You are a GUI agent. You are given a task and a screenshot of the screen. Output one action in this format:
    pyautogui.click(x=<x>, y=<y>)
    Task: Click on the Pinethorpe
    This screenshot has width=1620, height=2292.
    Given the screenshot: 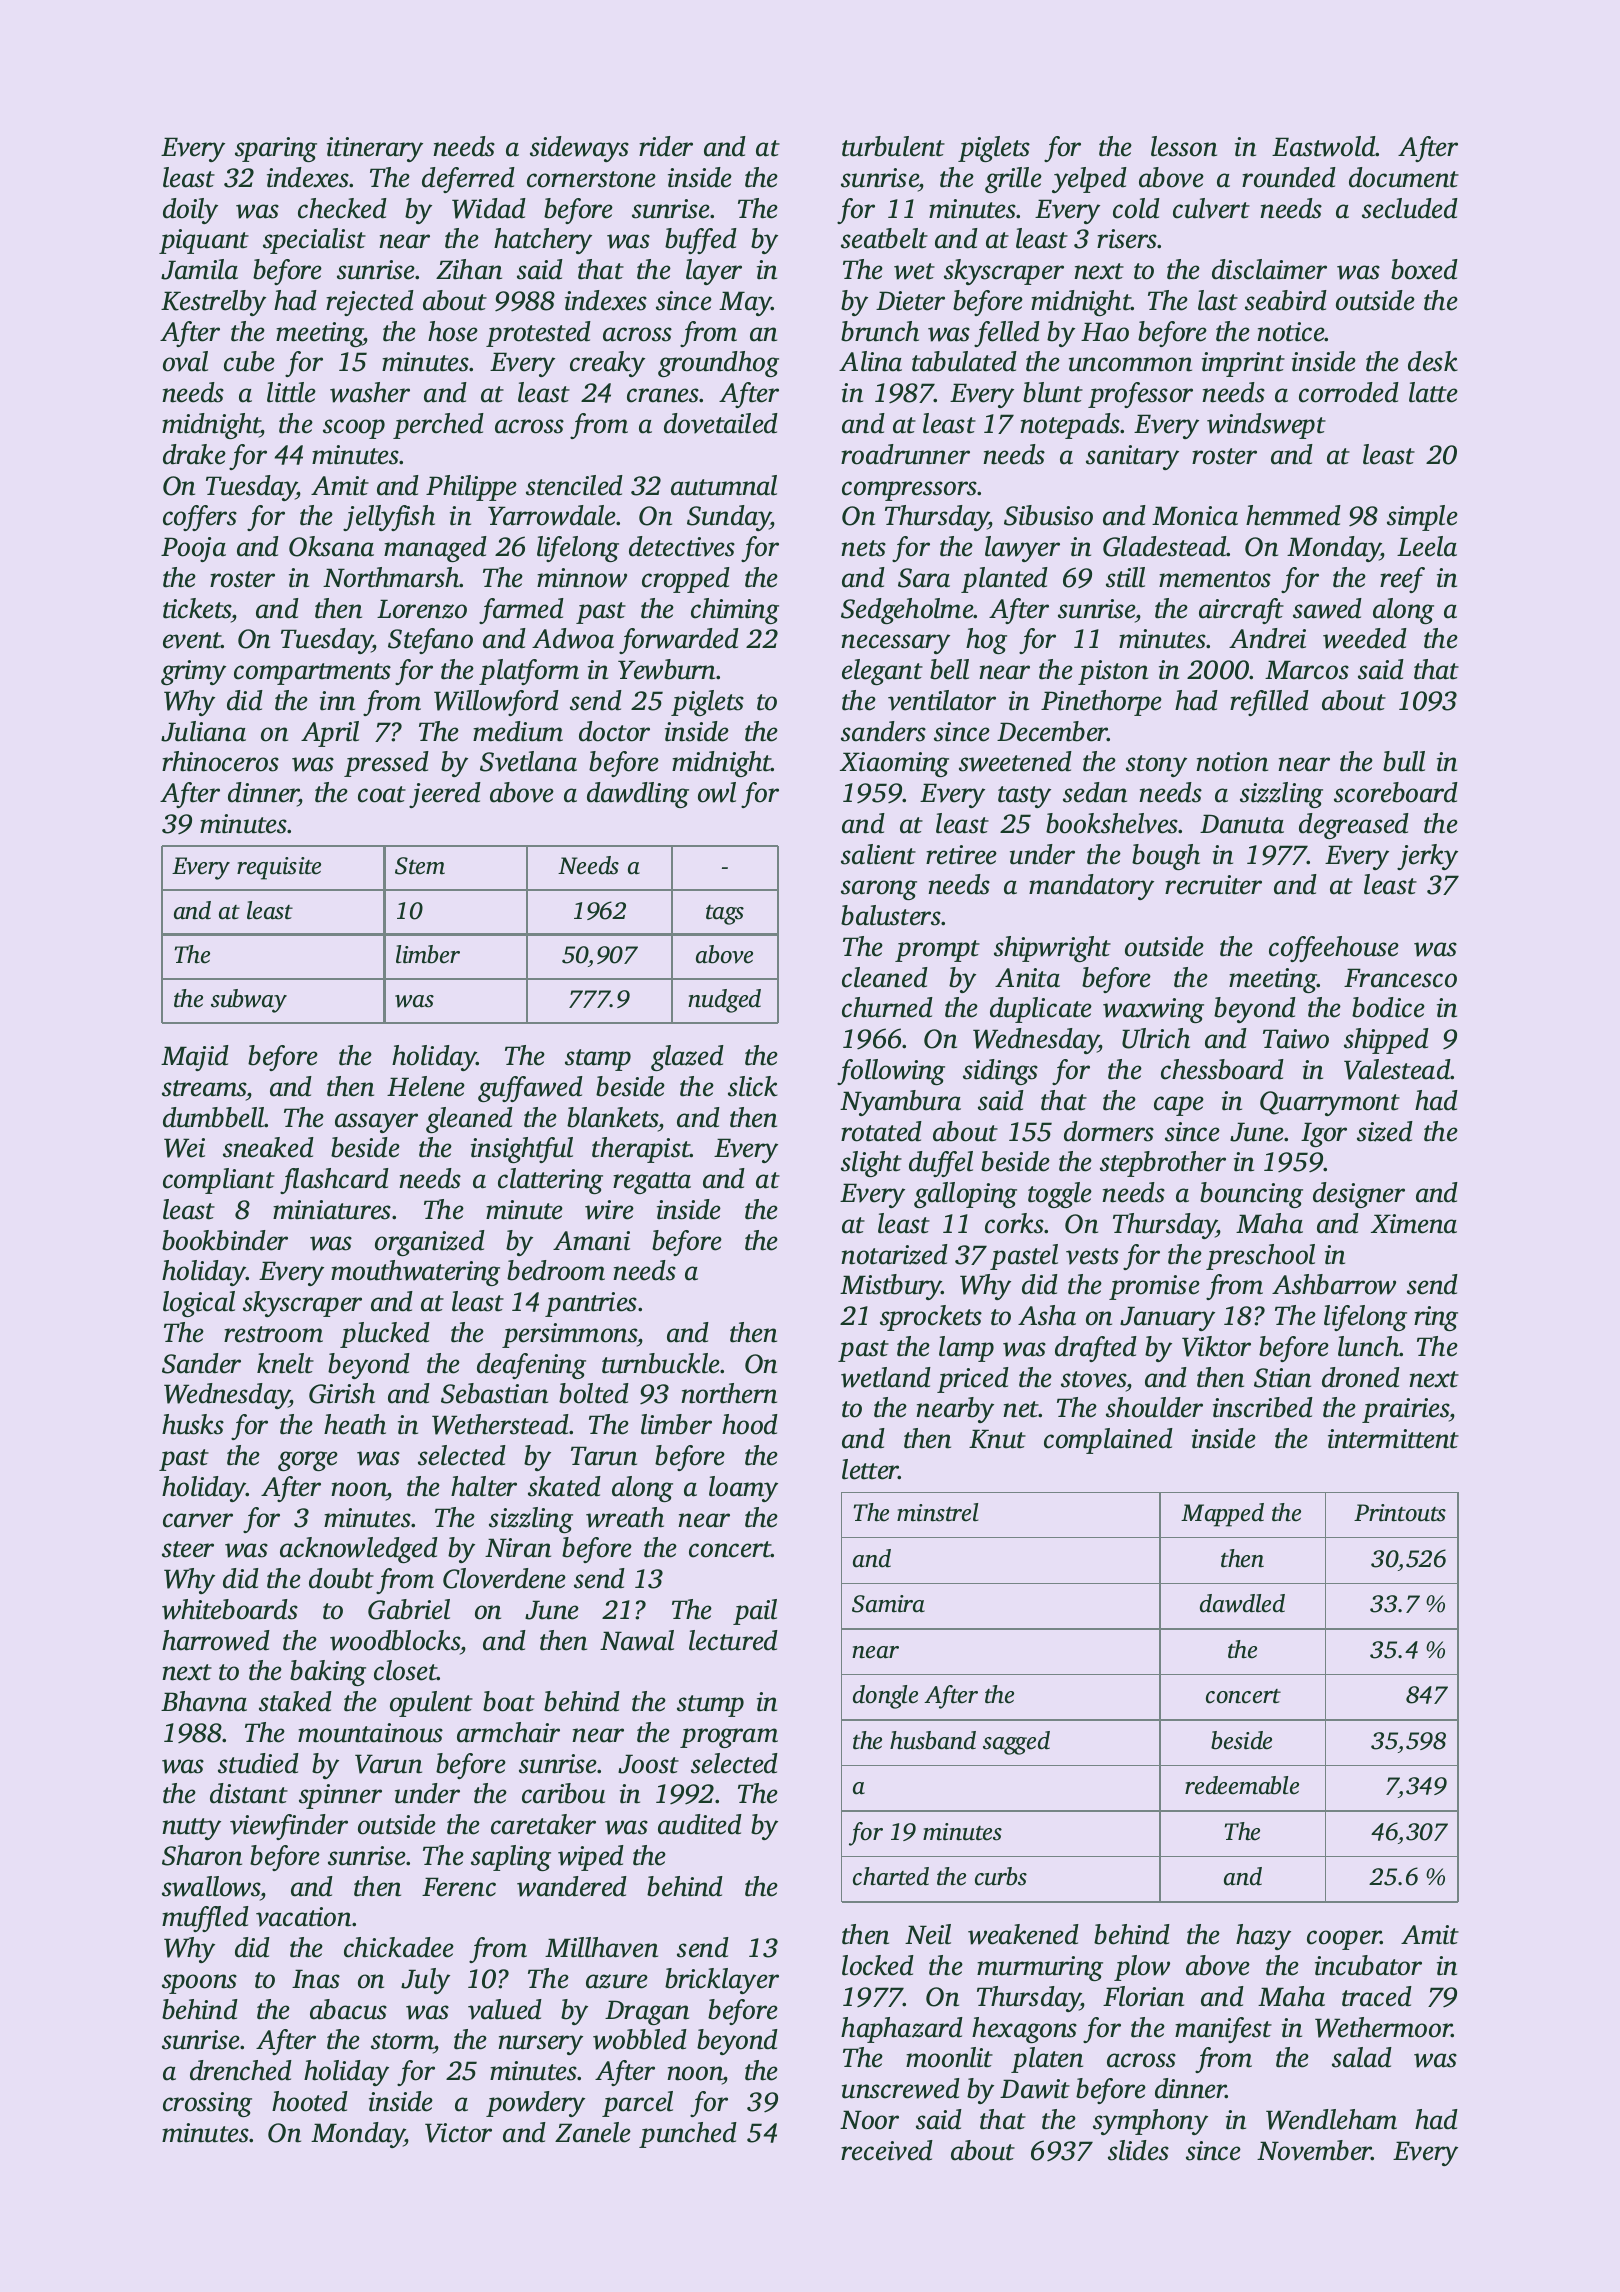 What is the action you would take?
    pyautogui.click(x=1101, y=703)
